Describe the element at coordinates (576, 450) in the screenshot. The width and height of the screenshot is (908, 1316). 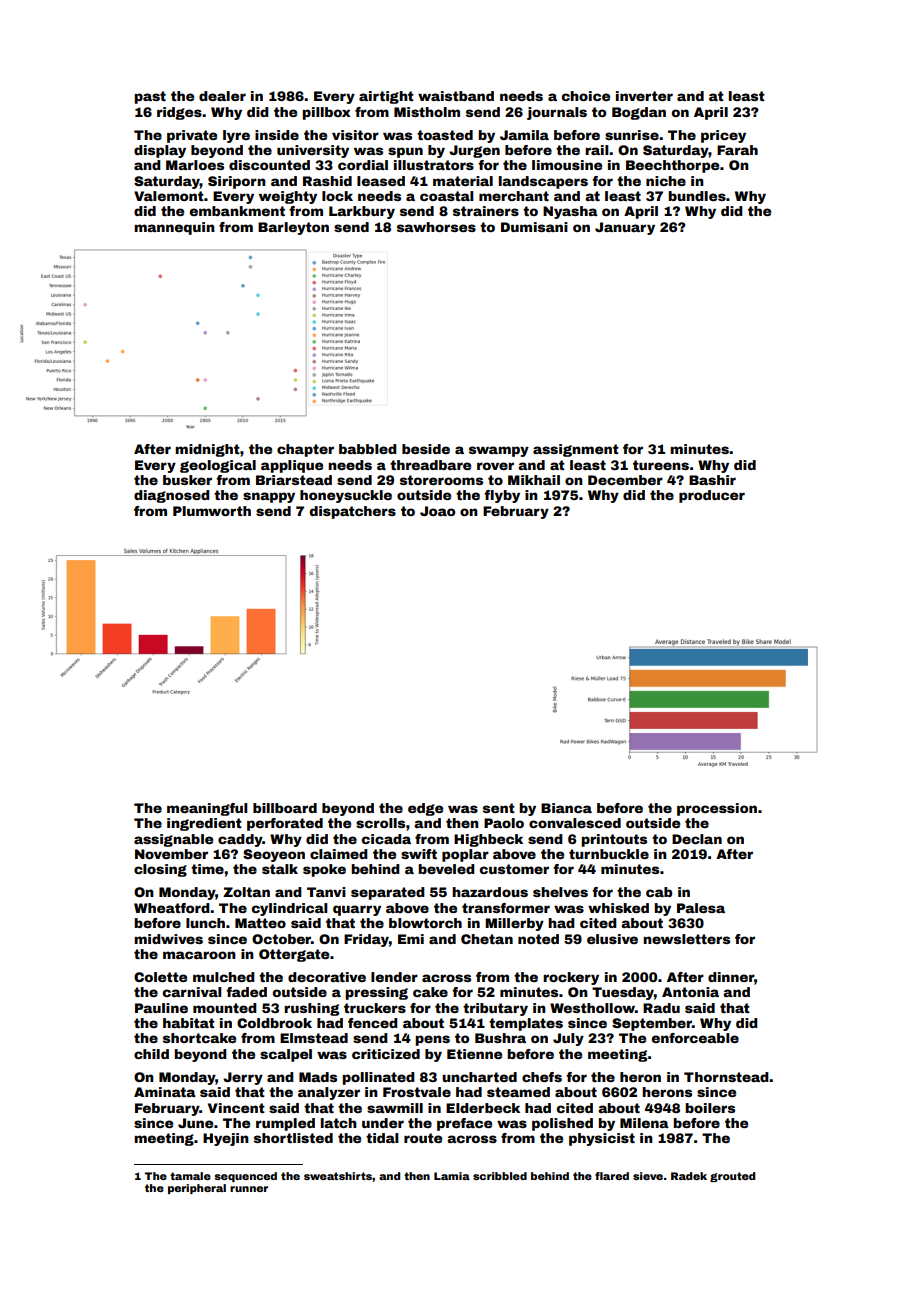
I see `assignment` at that location.
